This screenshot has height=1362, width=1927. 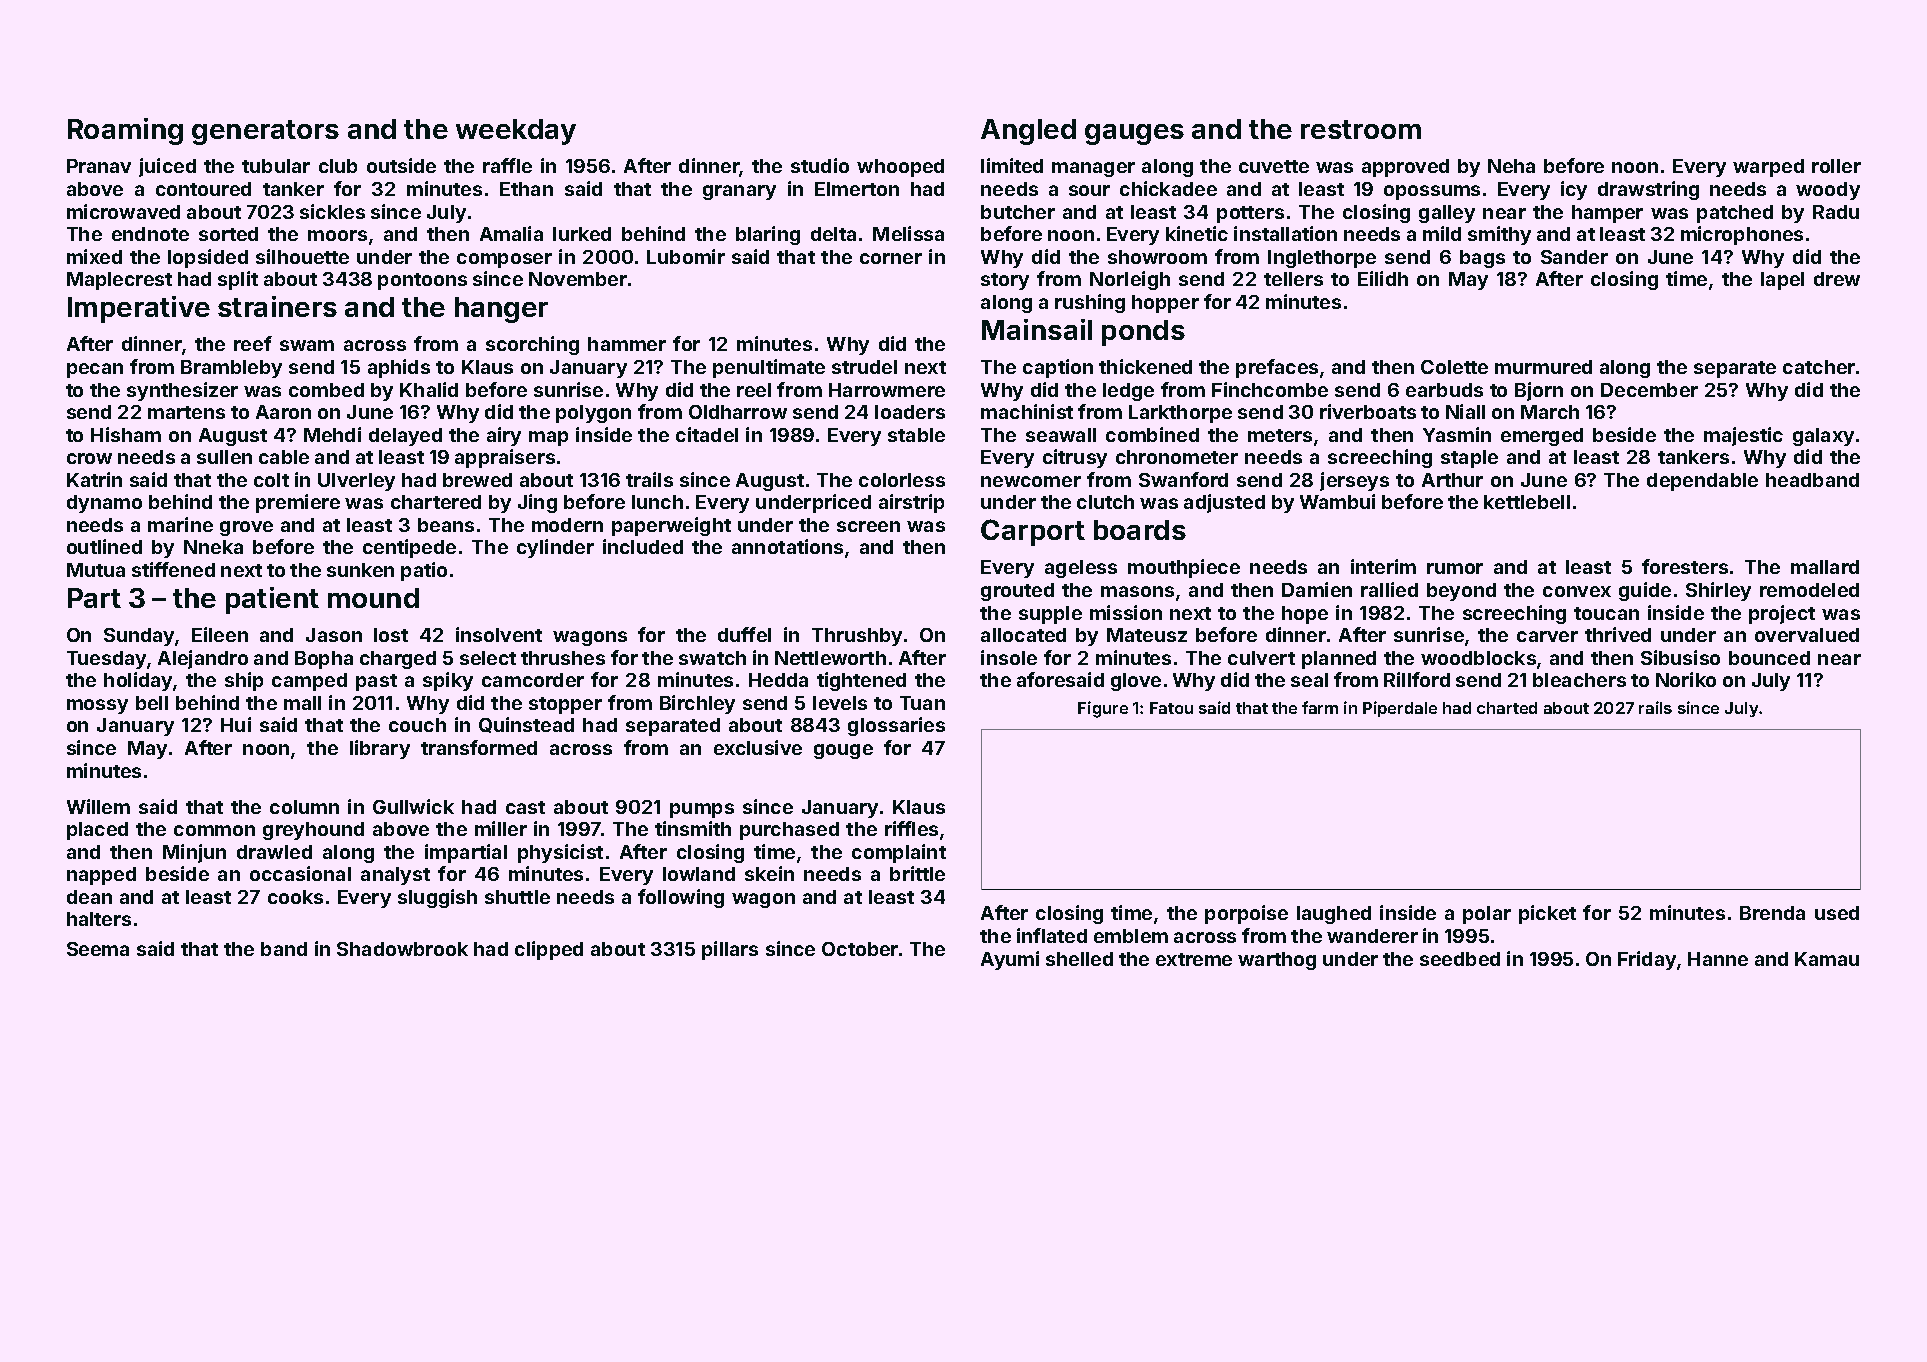 What do you see at coordinates (1837, 279) in the screenshot?
I see `drew` at bounding box center [1837, 279].
